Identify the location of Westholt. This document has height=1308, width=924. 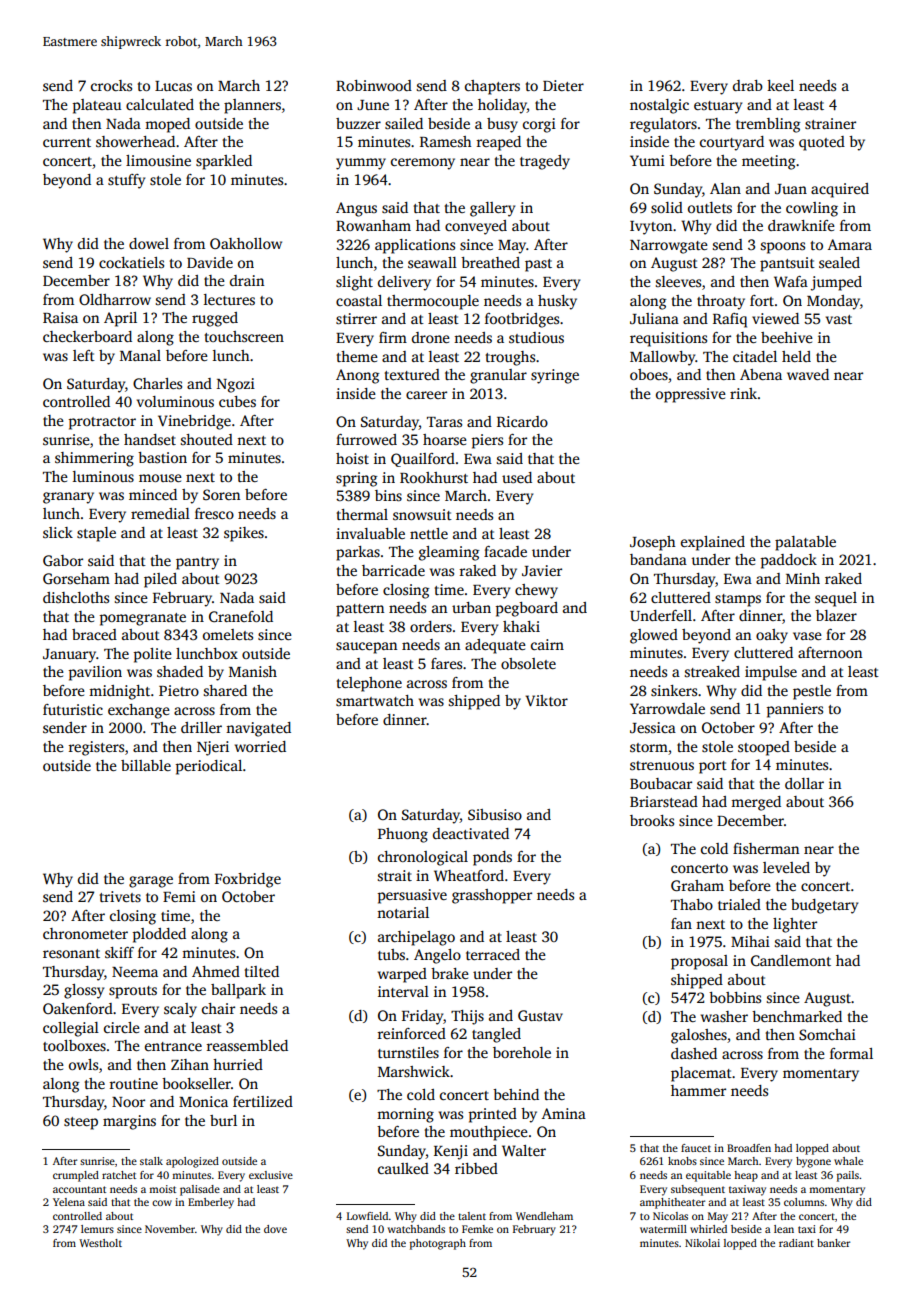
(100, 1243).
